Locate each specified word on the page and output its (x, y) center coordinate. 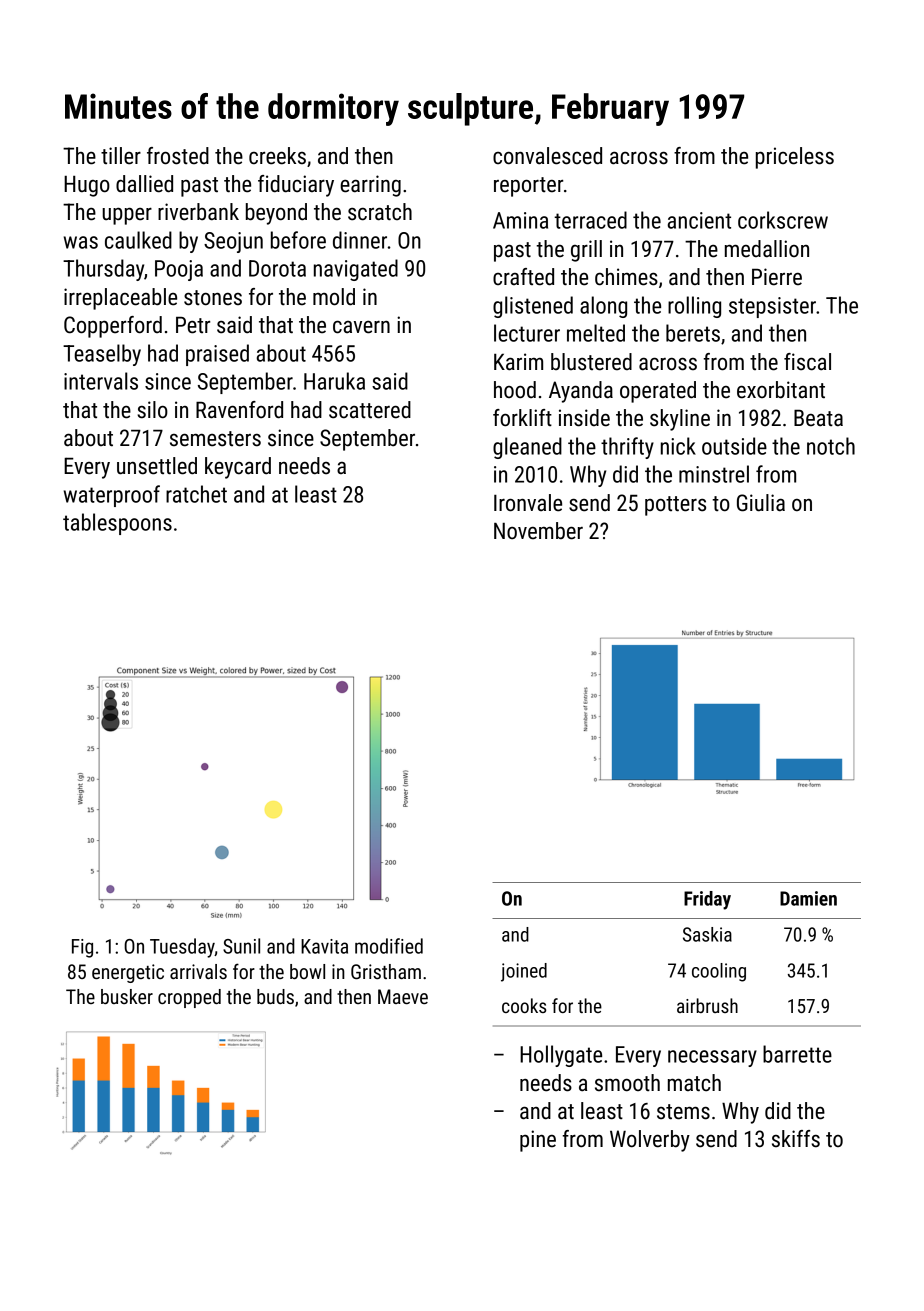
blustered (591, 362)
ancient (699, 220)
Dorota (277, 268)
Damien (808, 898)
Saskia (707, 934)
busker (127, 996)
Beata (818, 418)
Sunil (241, 946)
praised (217, 355)
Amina (520, 220)
